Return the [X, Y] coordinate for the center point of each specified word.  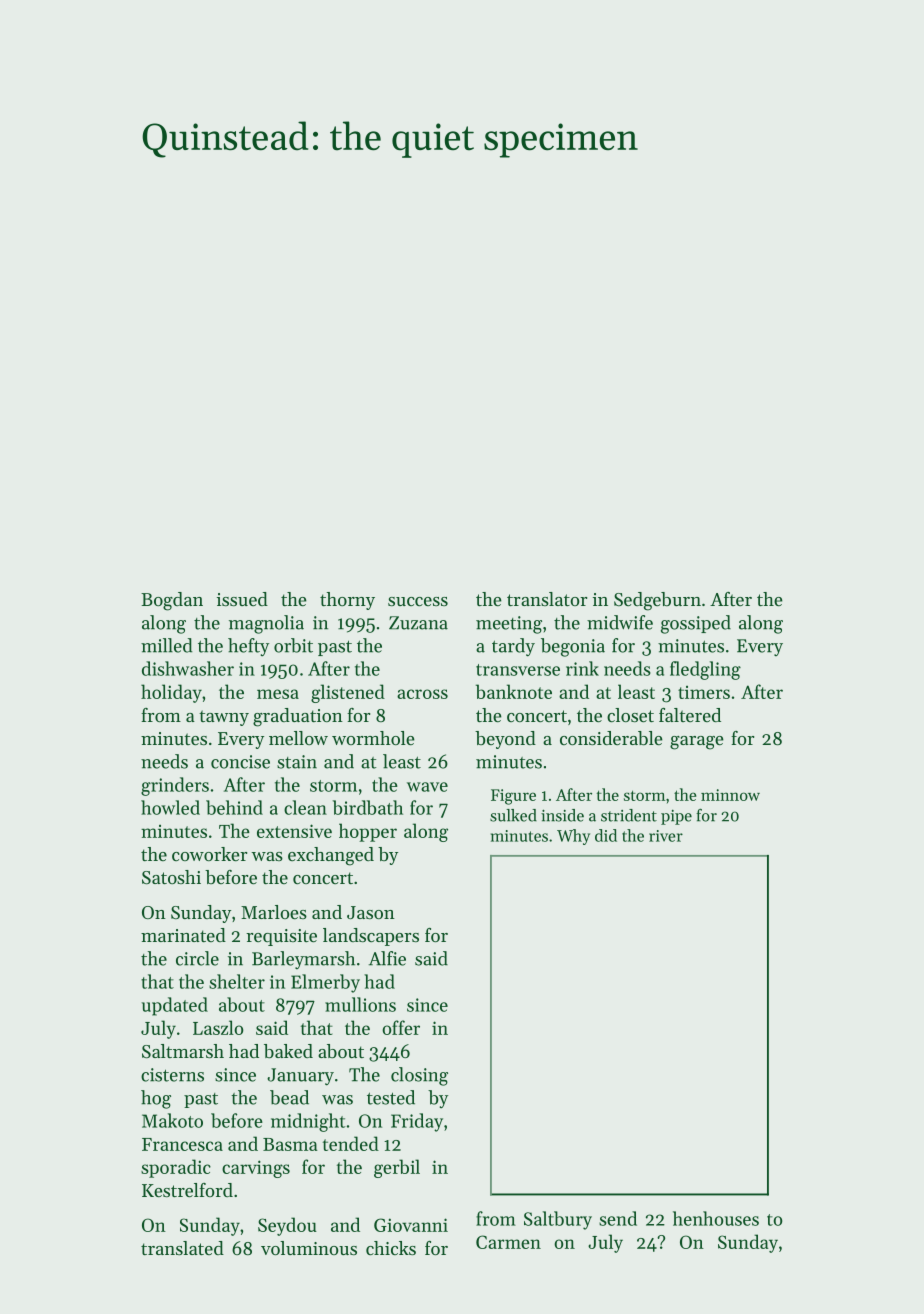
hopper [368, 832]
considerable [611, 738]
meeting [509, 625]
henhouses [716, 1218]
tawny [224, 718]
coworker [209, 854]
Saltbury [558, 1220]
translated [182, 1248]
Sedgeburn [657, 601]
